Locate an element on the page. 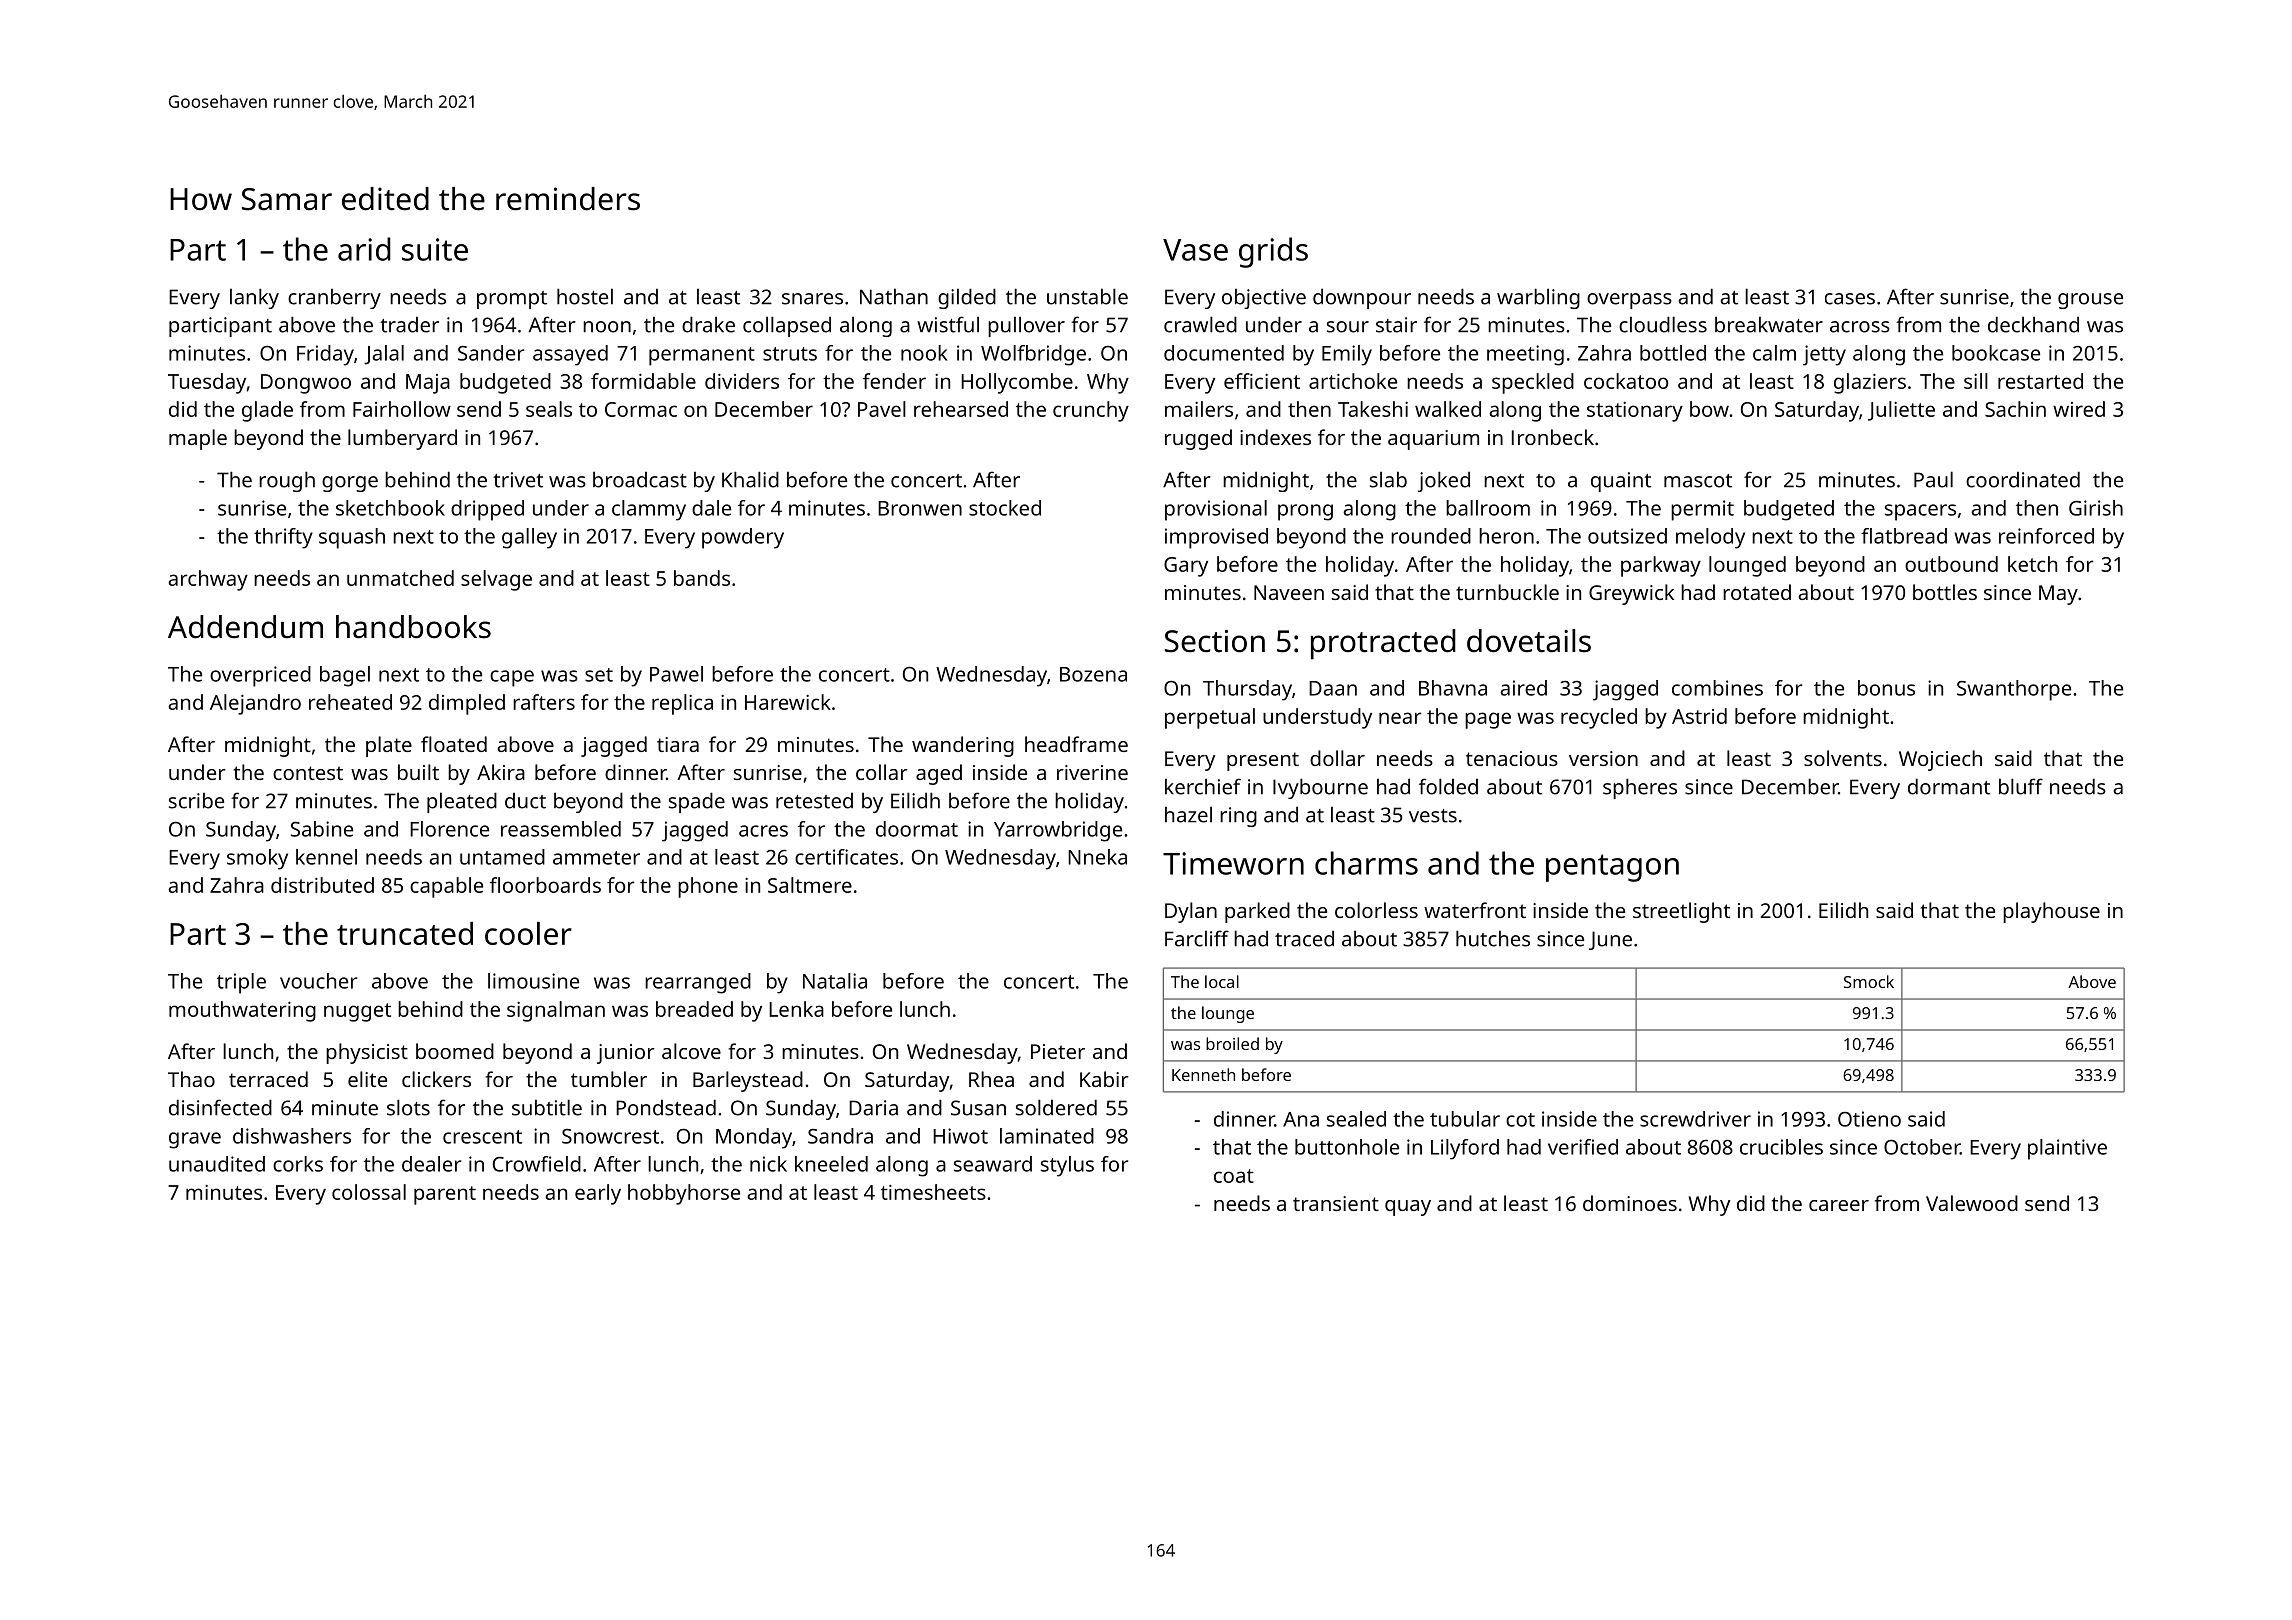 This document has height=1620, width=2292. Kenneth is located at coordinates (1203, 1074).
